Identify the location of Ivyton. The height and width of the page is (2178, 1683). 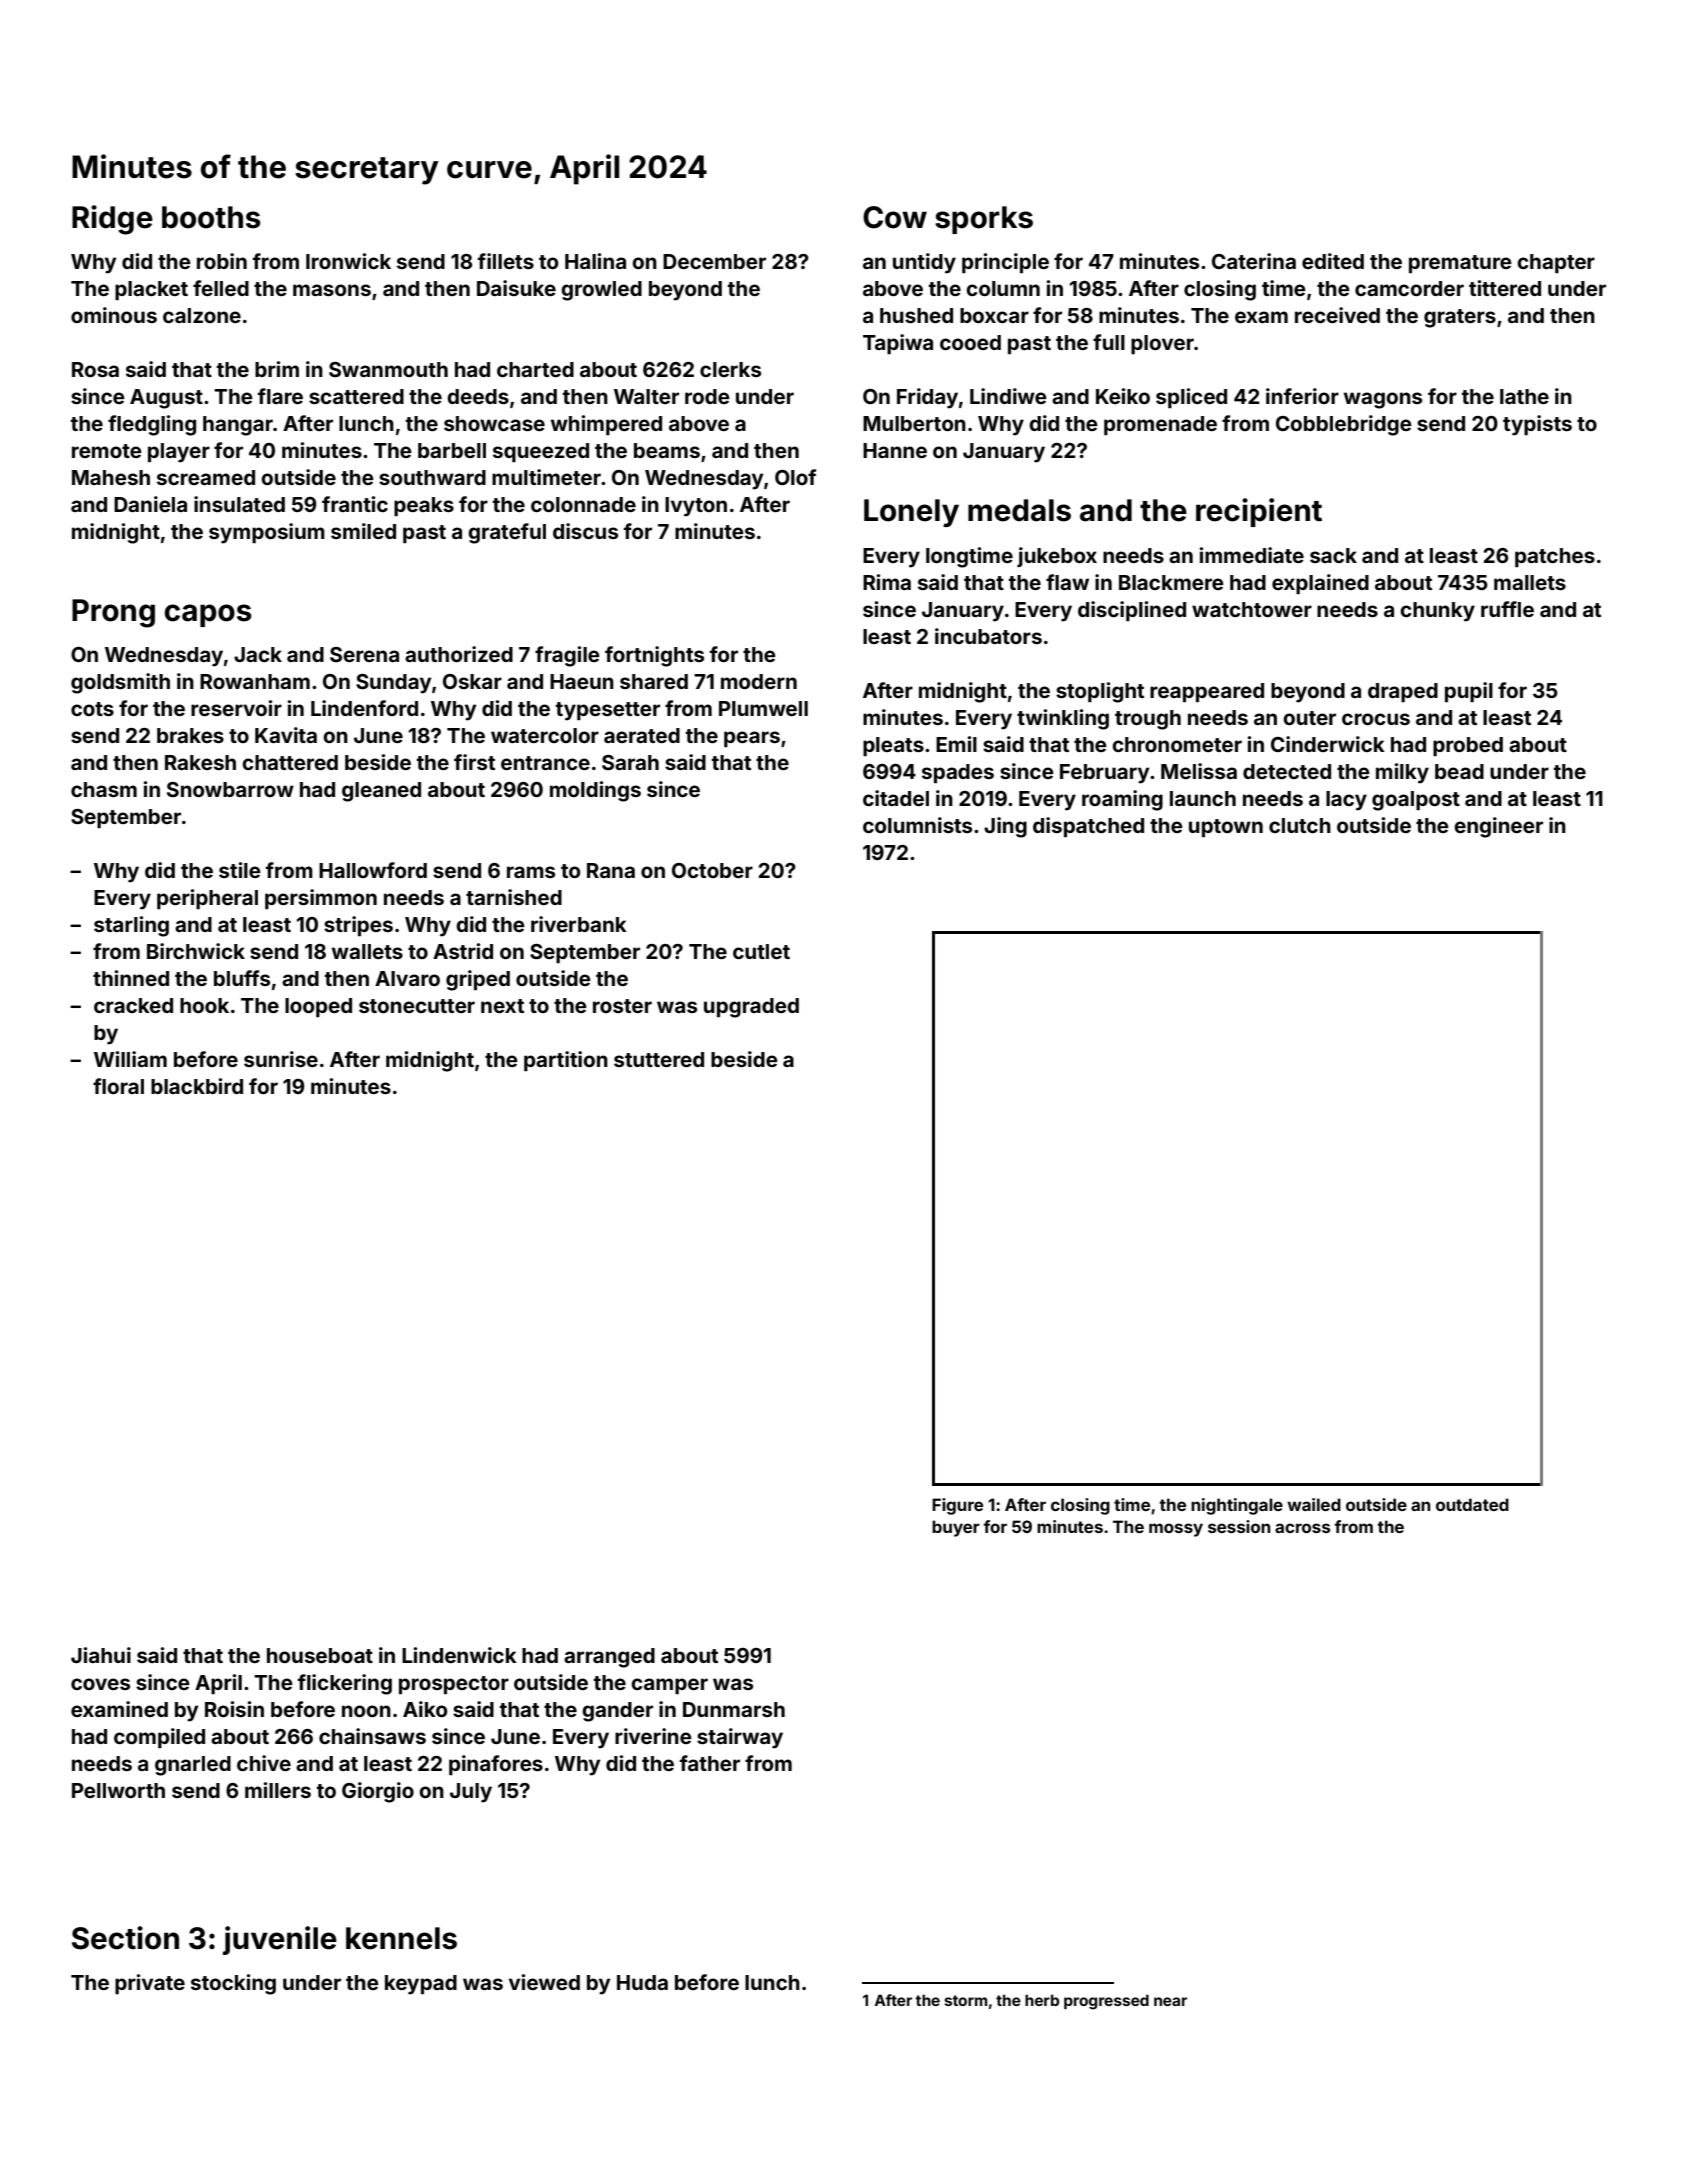
(696, 507).
